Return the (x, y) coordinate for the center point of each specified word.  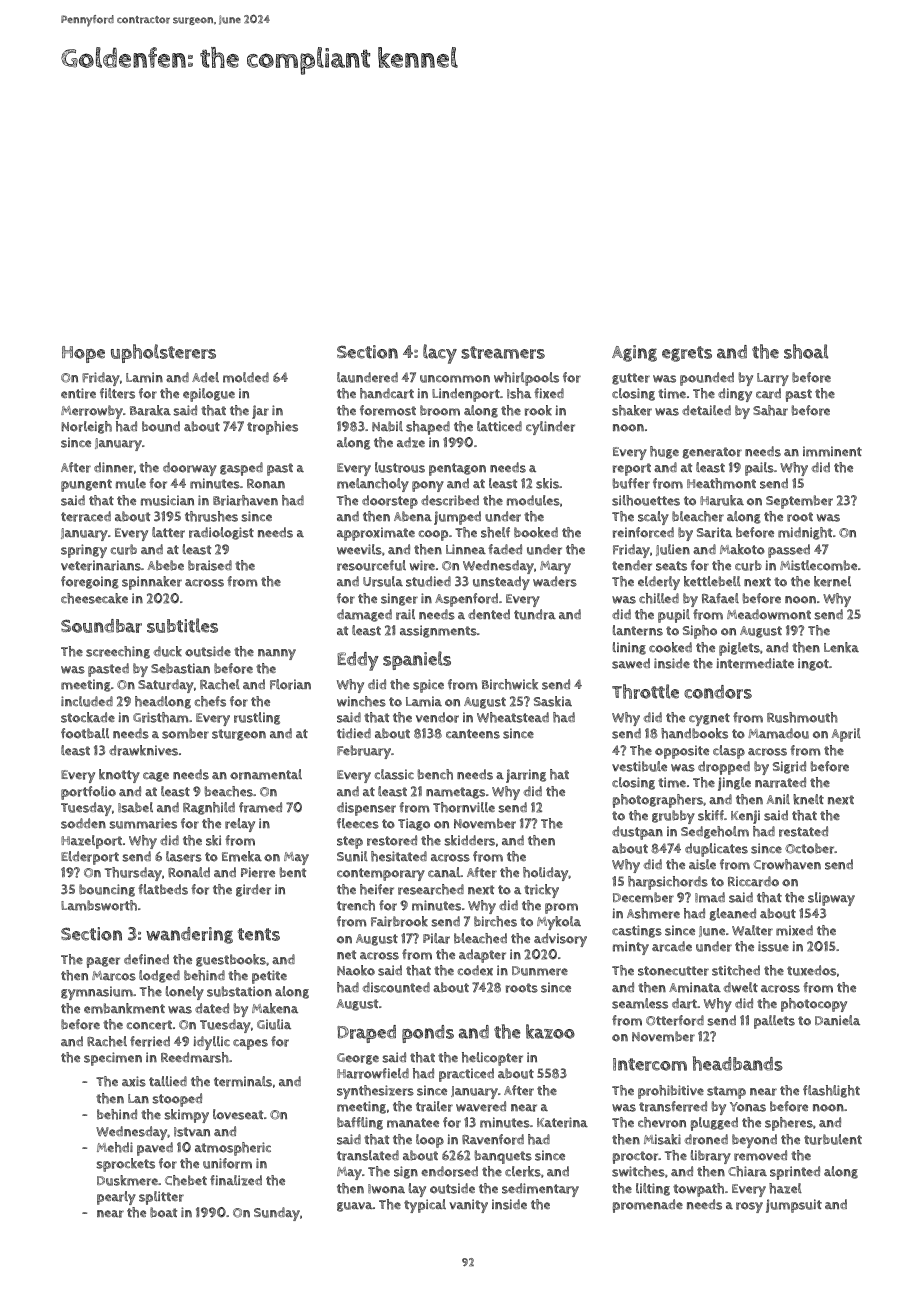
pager (103, 962)
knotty (119, 776)
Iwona (386, 1189)
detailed (706, 410)
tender (632, 565)
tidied (354, 733)
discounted (396, 987)
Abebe (165, 565)
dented (489, 614)
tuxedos (811, 970)
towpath (698, 1190)
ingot (813, 664)
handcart (387, 393)
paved (155, 1149)
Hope (83, 354)
